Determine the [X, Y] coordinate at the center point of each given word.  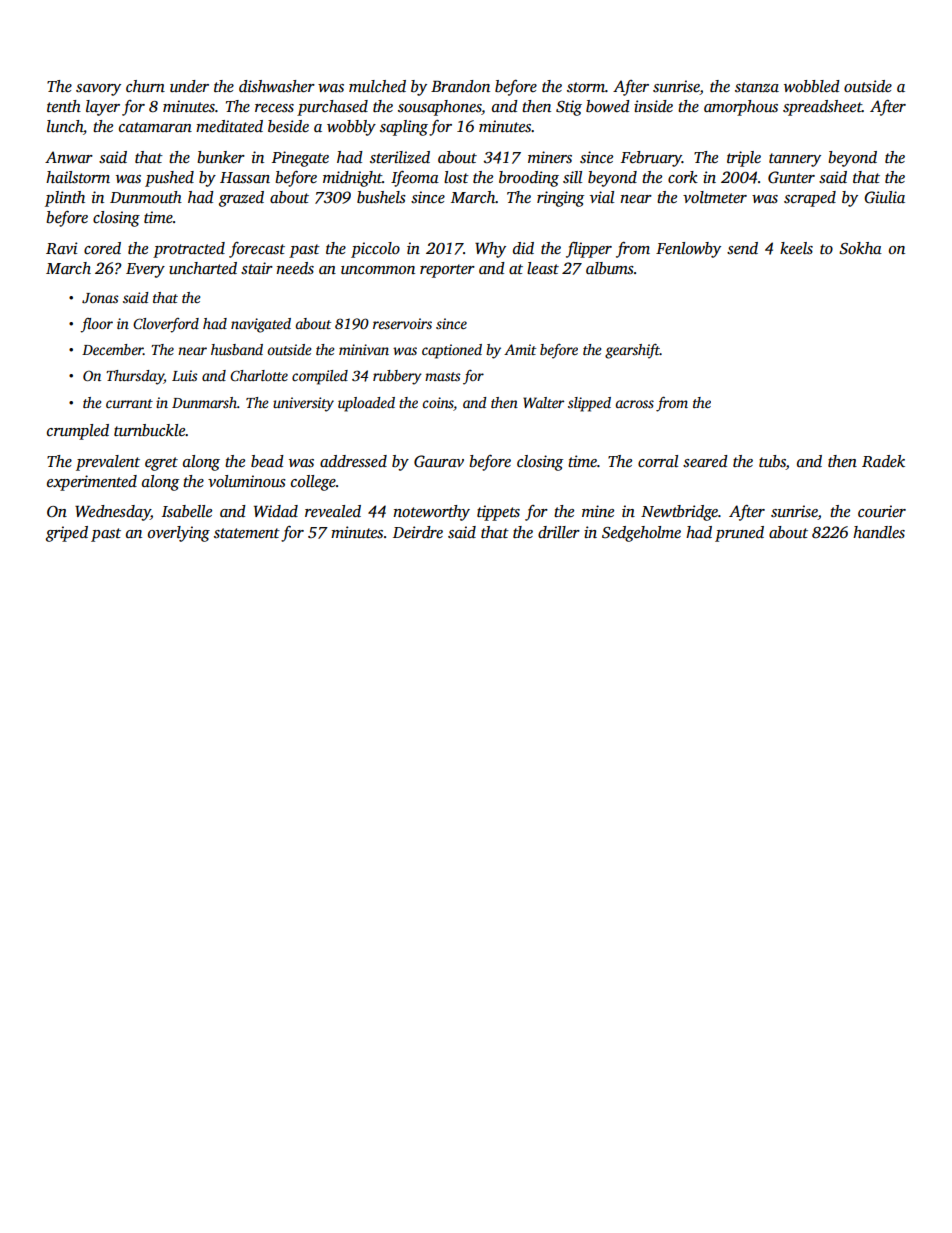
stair [257, 268]
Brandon [460, 86]
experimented [92, 483]
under [189, 86]
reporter [447, 271]
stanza [757, 87]
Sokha [860, 248]
